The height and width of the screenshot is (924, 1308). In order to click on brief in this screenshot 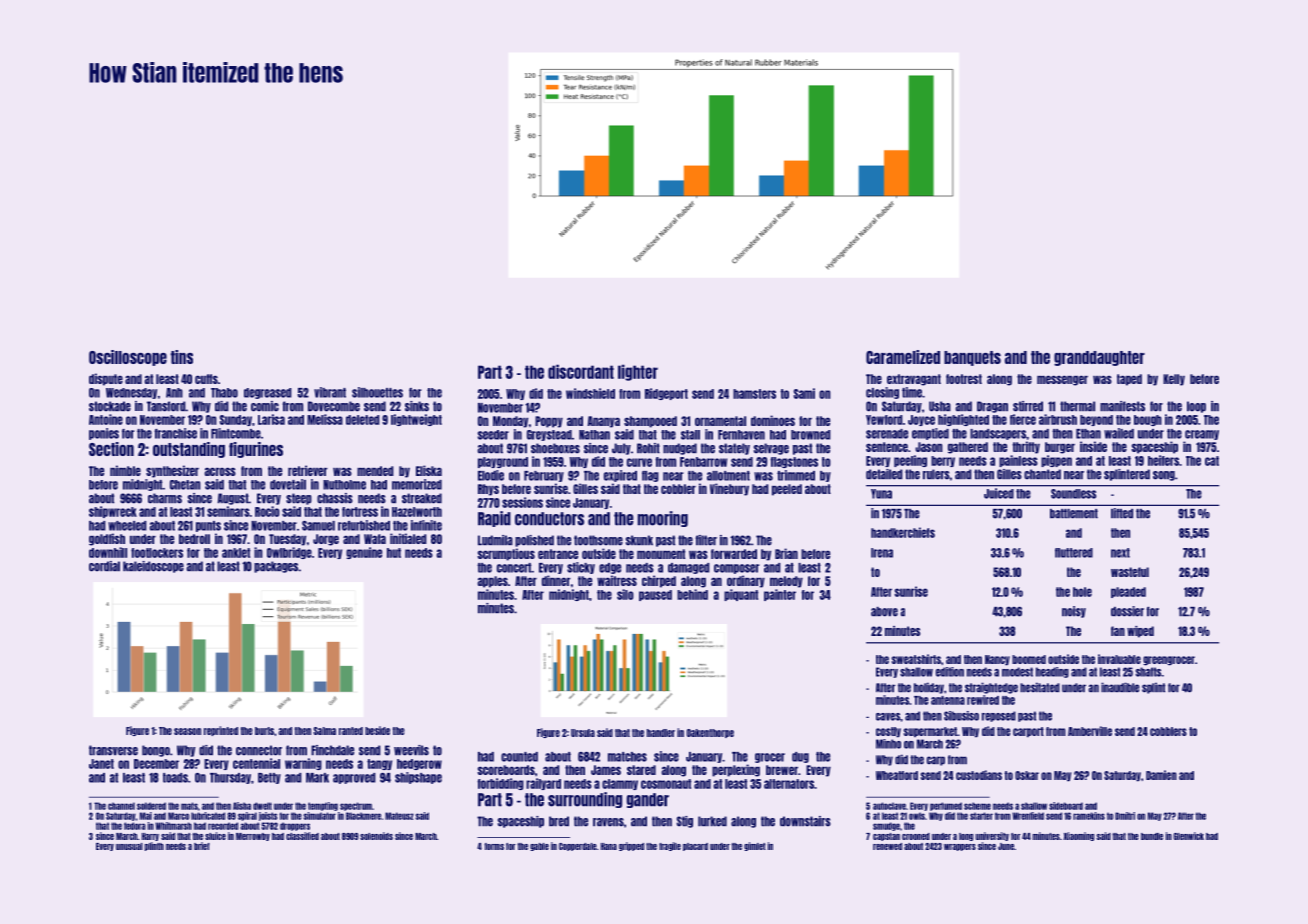, I will do `click(202, 846)`.
